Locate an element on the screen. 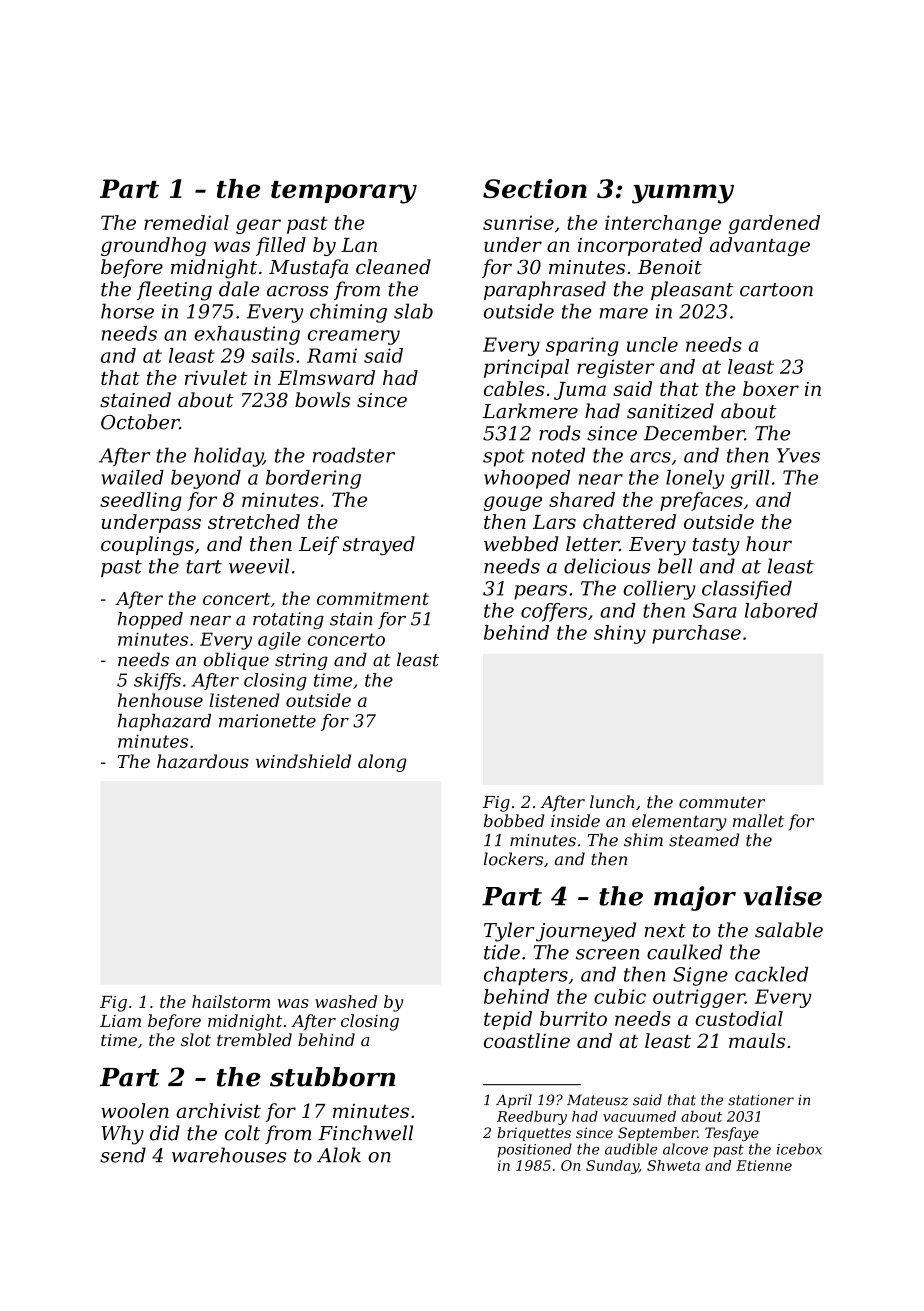 This screenshot has width=924, height=1311. bowls is located at coordinates (322, 400).
